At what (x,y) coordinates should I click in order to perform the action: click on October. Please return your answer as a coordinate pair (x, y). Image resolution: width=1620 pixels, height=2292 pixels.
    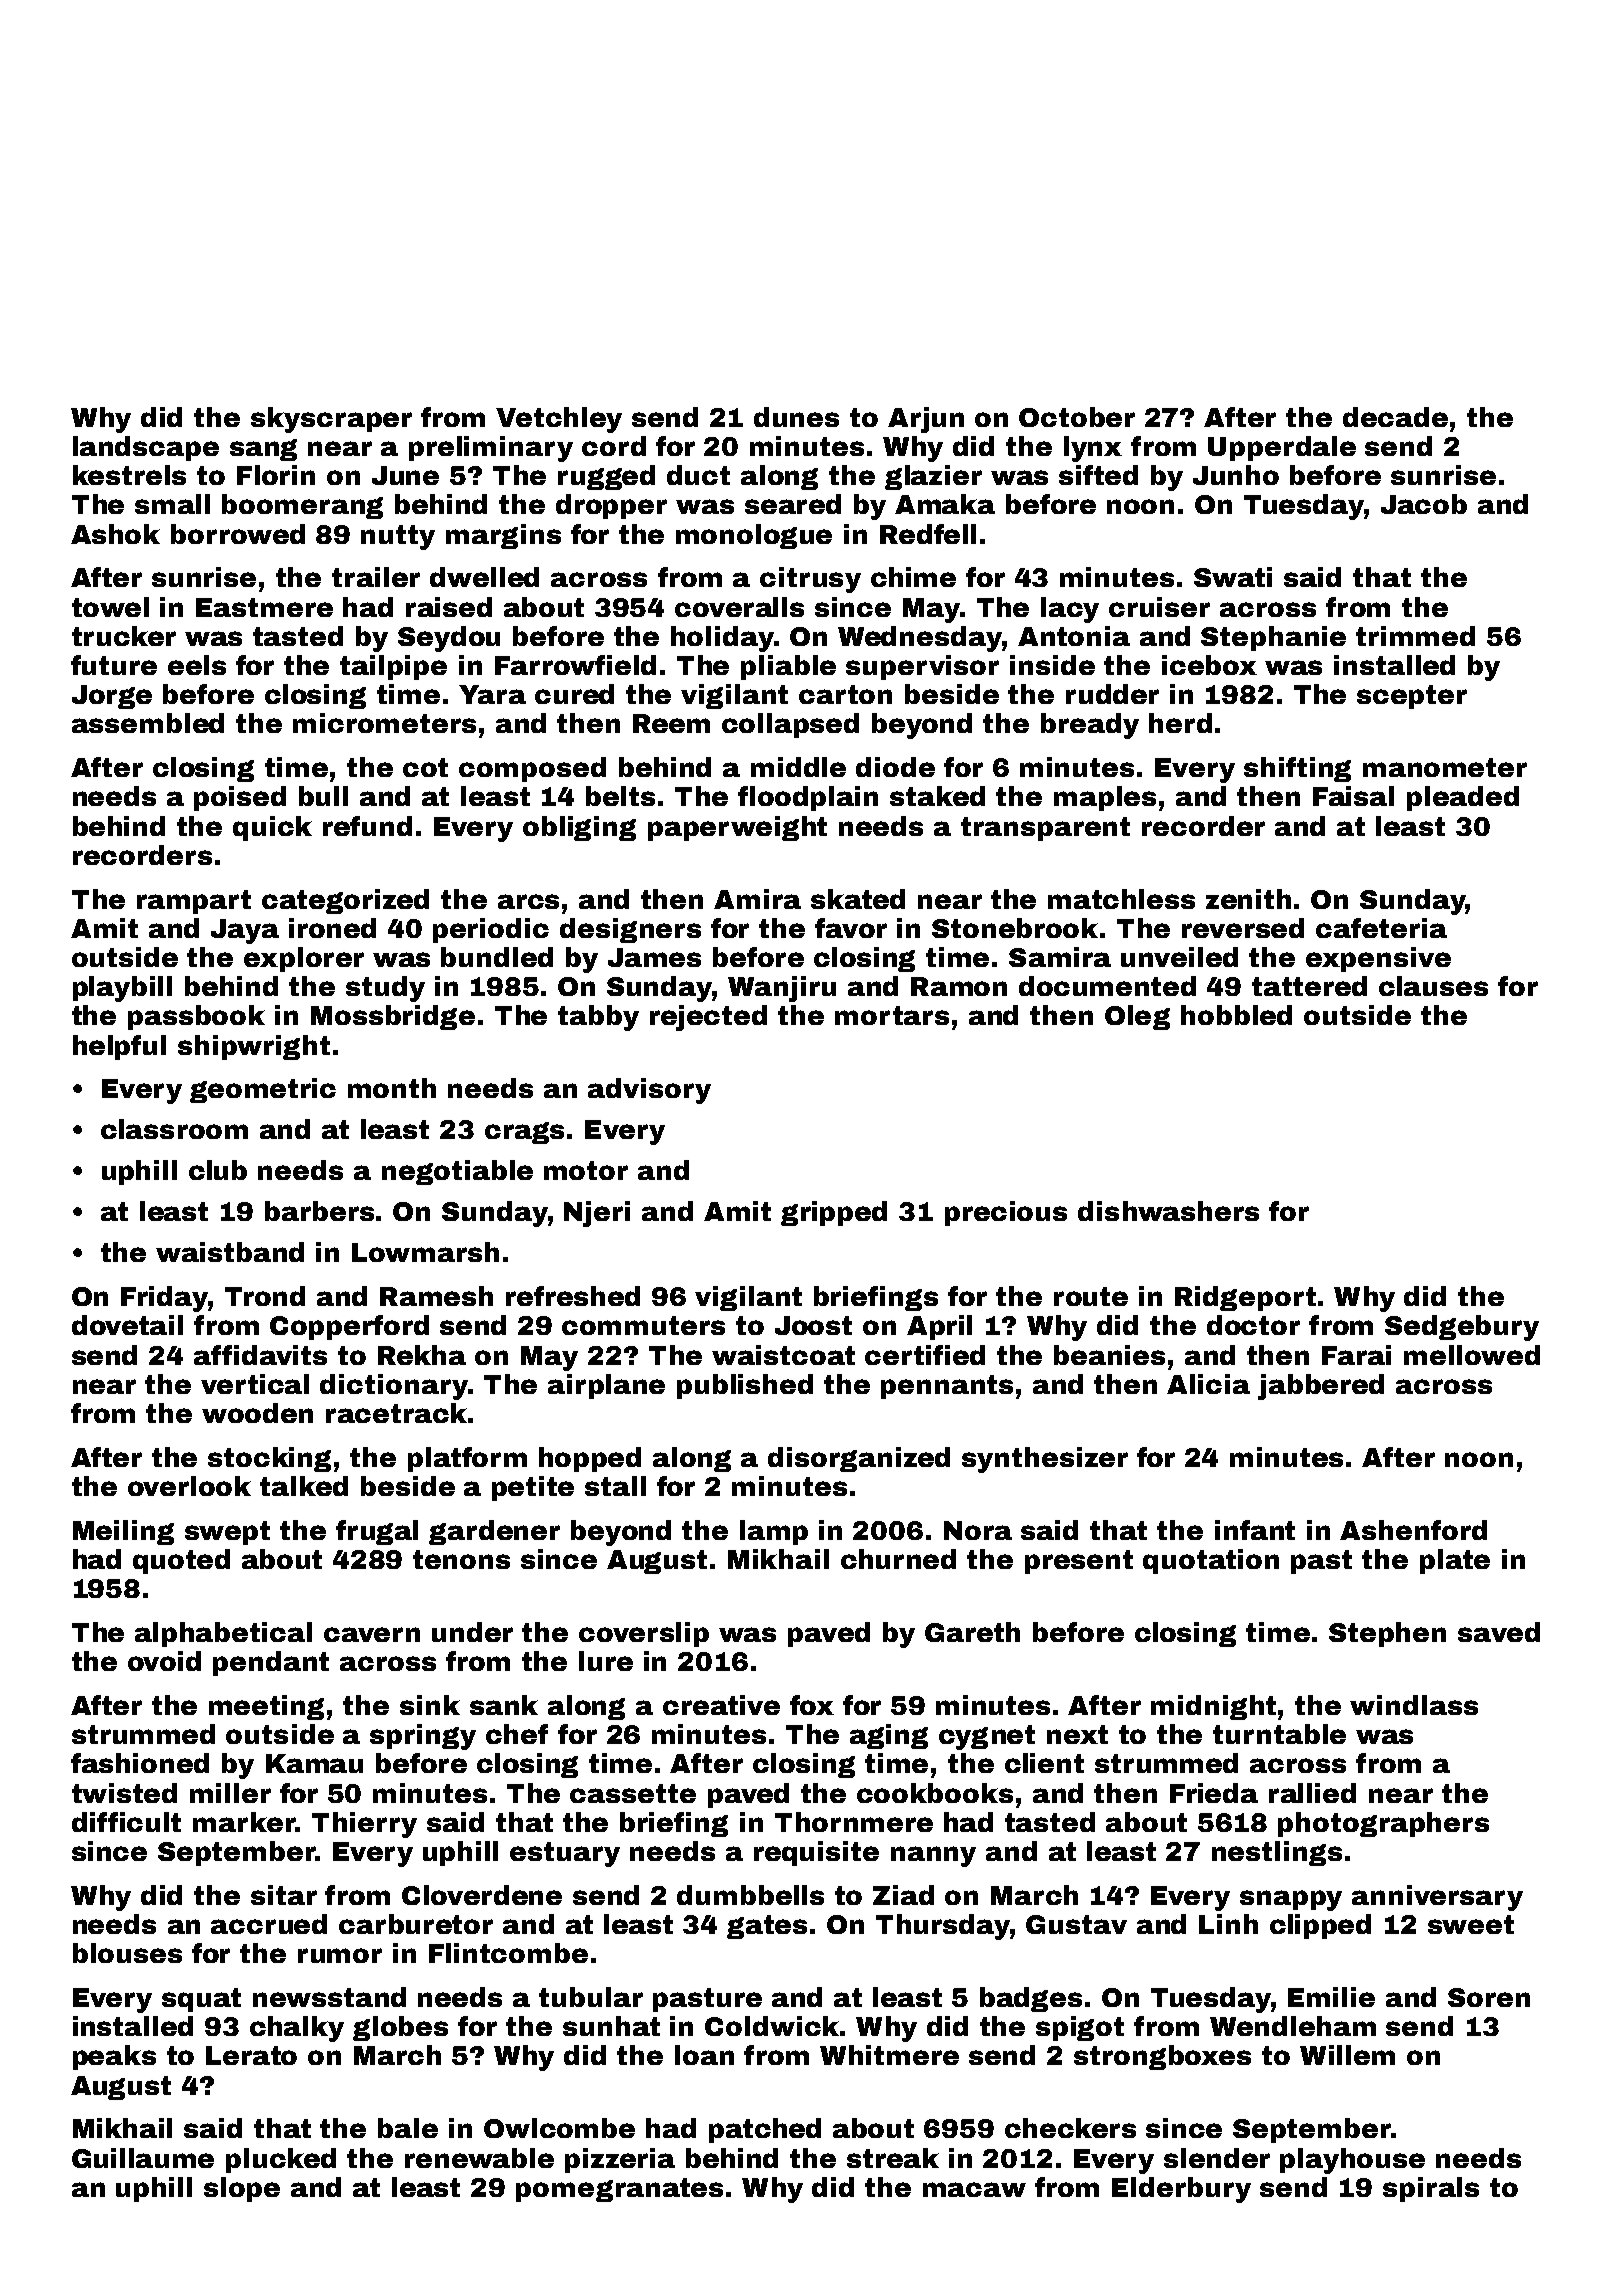
    Looking at the image, I should click on (1077, 417).
